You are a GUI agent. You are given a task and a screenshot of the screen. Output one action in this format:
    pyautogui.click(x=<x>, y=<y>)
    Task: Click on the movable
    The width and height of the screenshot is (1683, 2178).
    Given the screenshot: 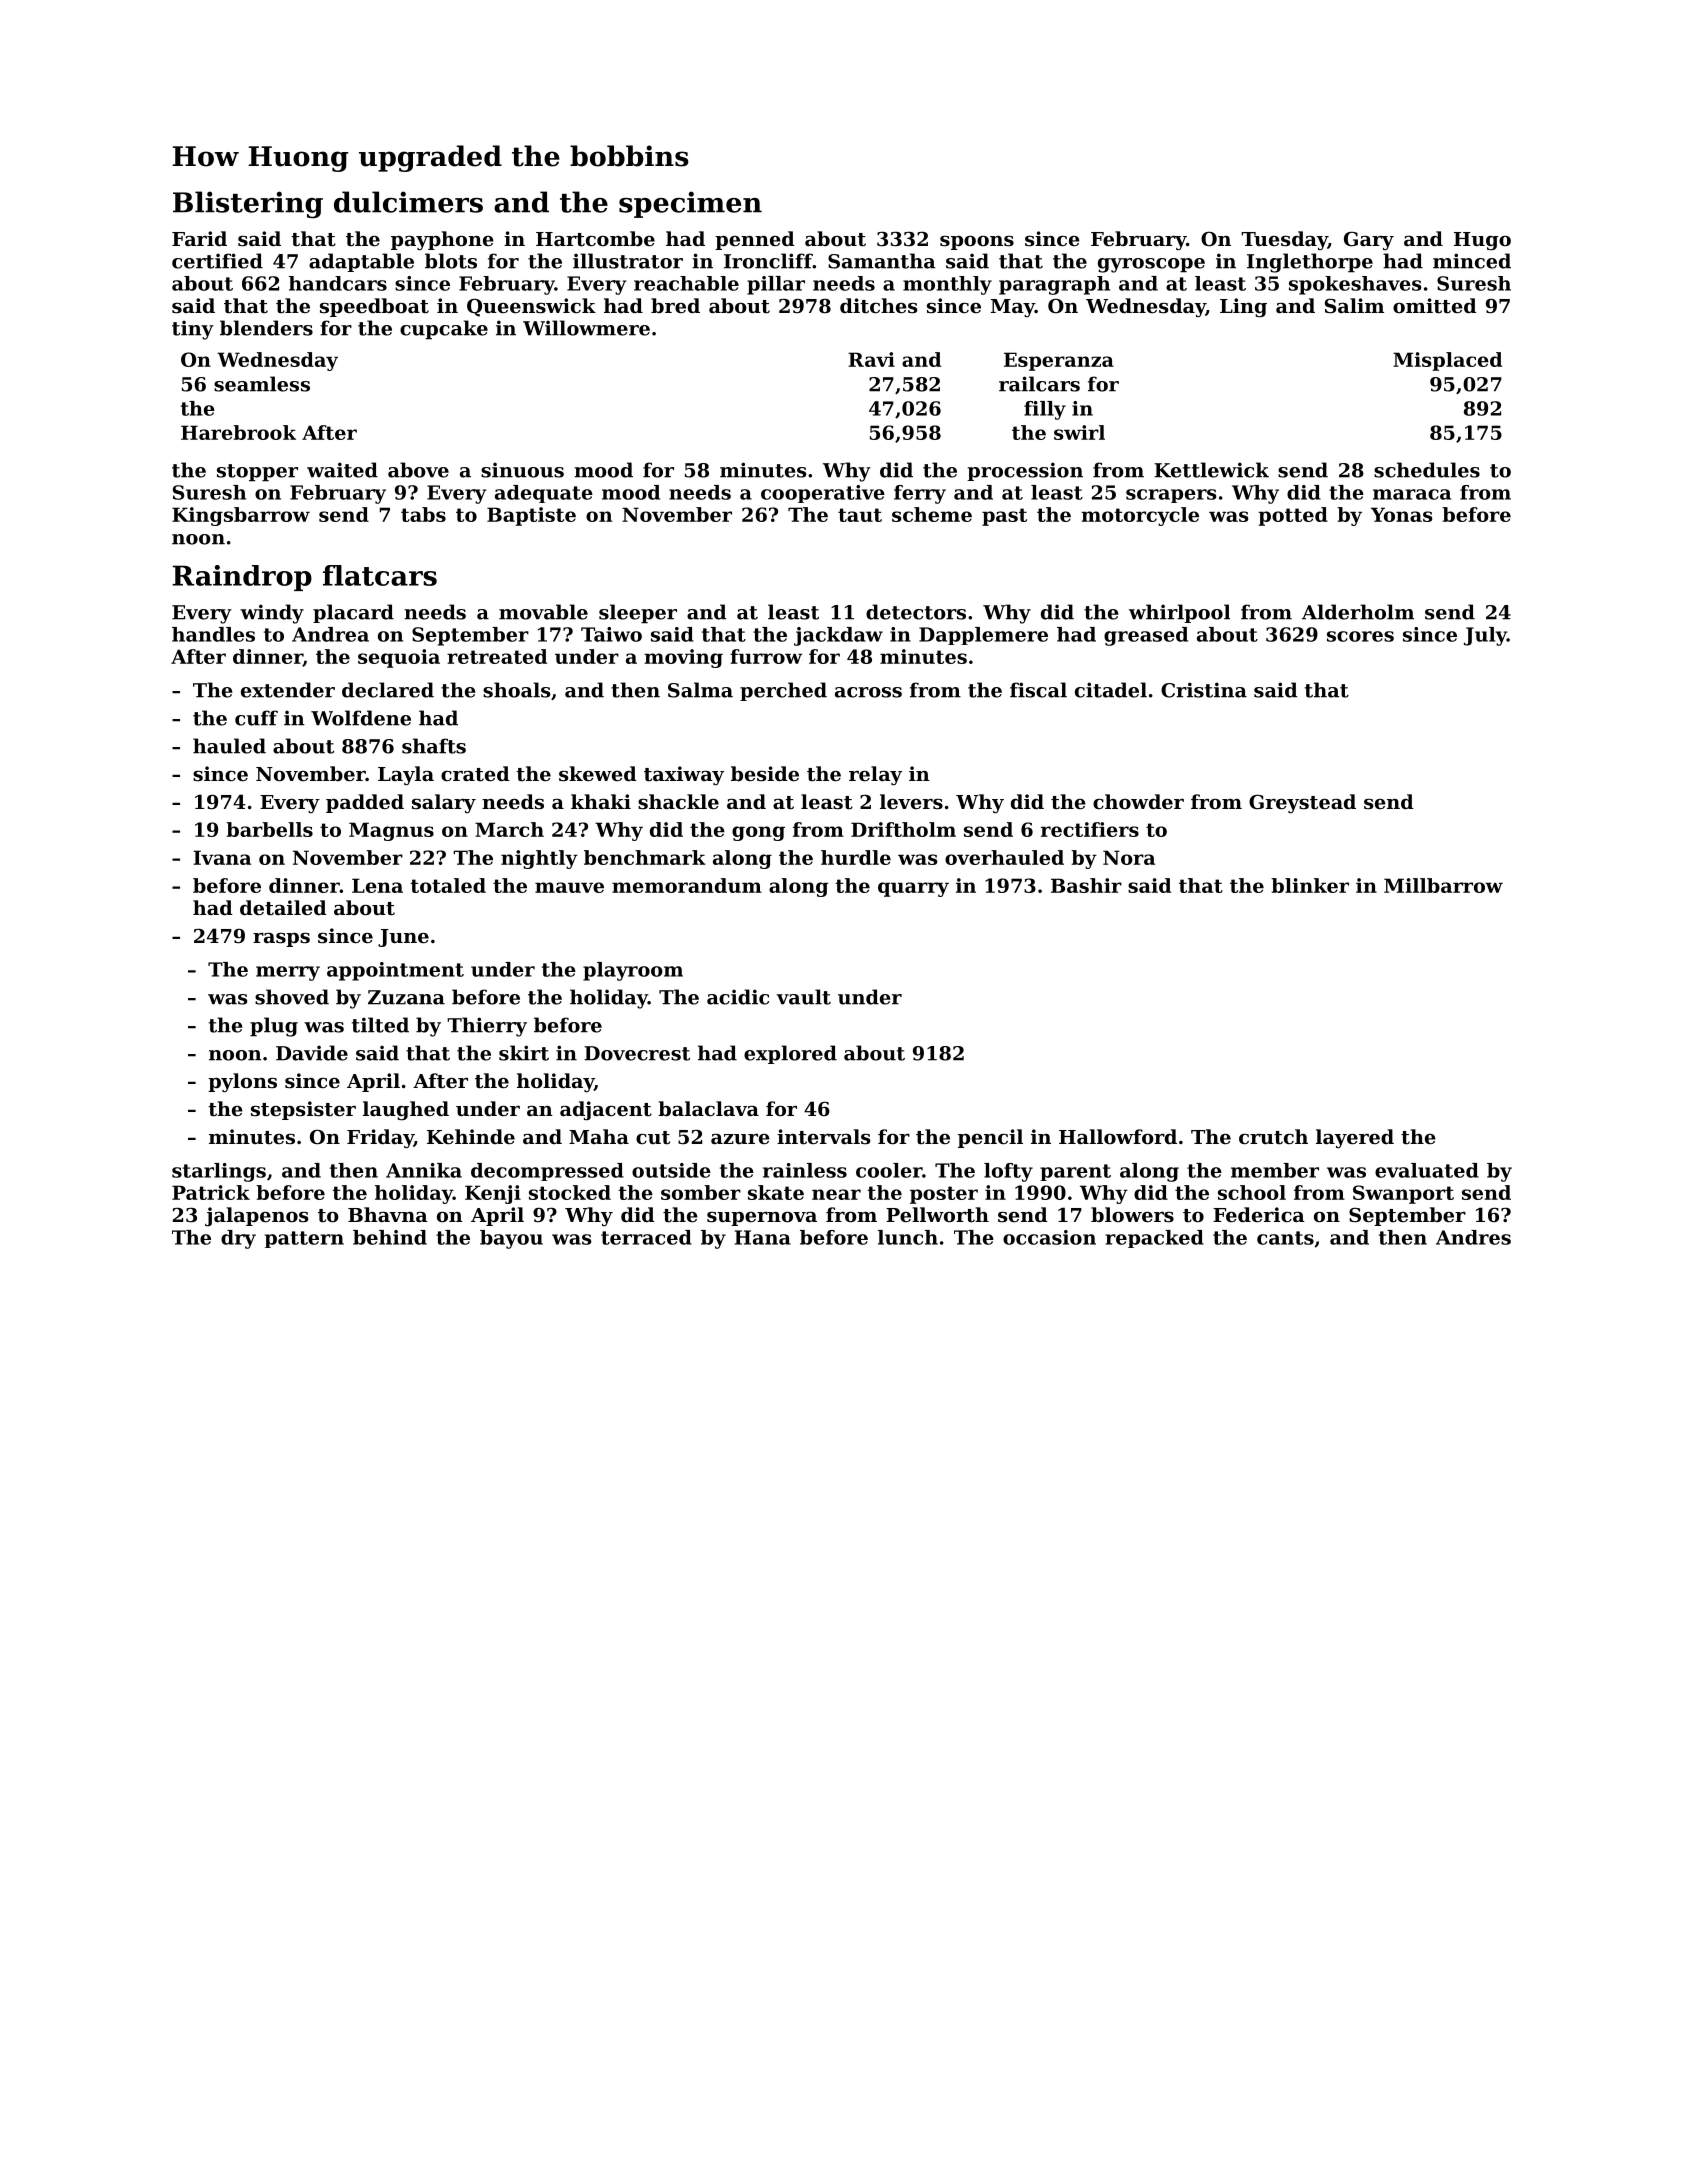 What is the action you would take?
    pyautogui.click(x=543, y=612)
